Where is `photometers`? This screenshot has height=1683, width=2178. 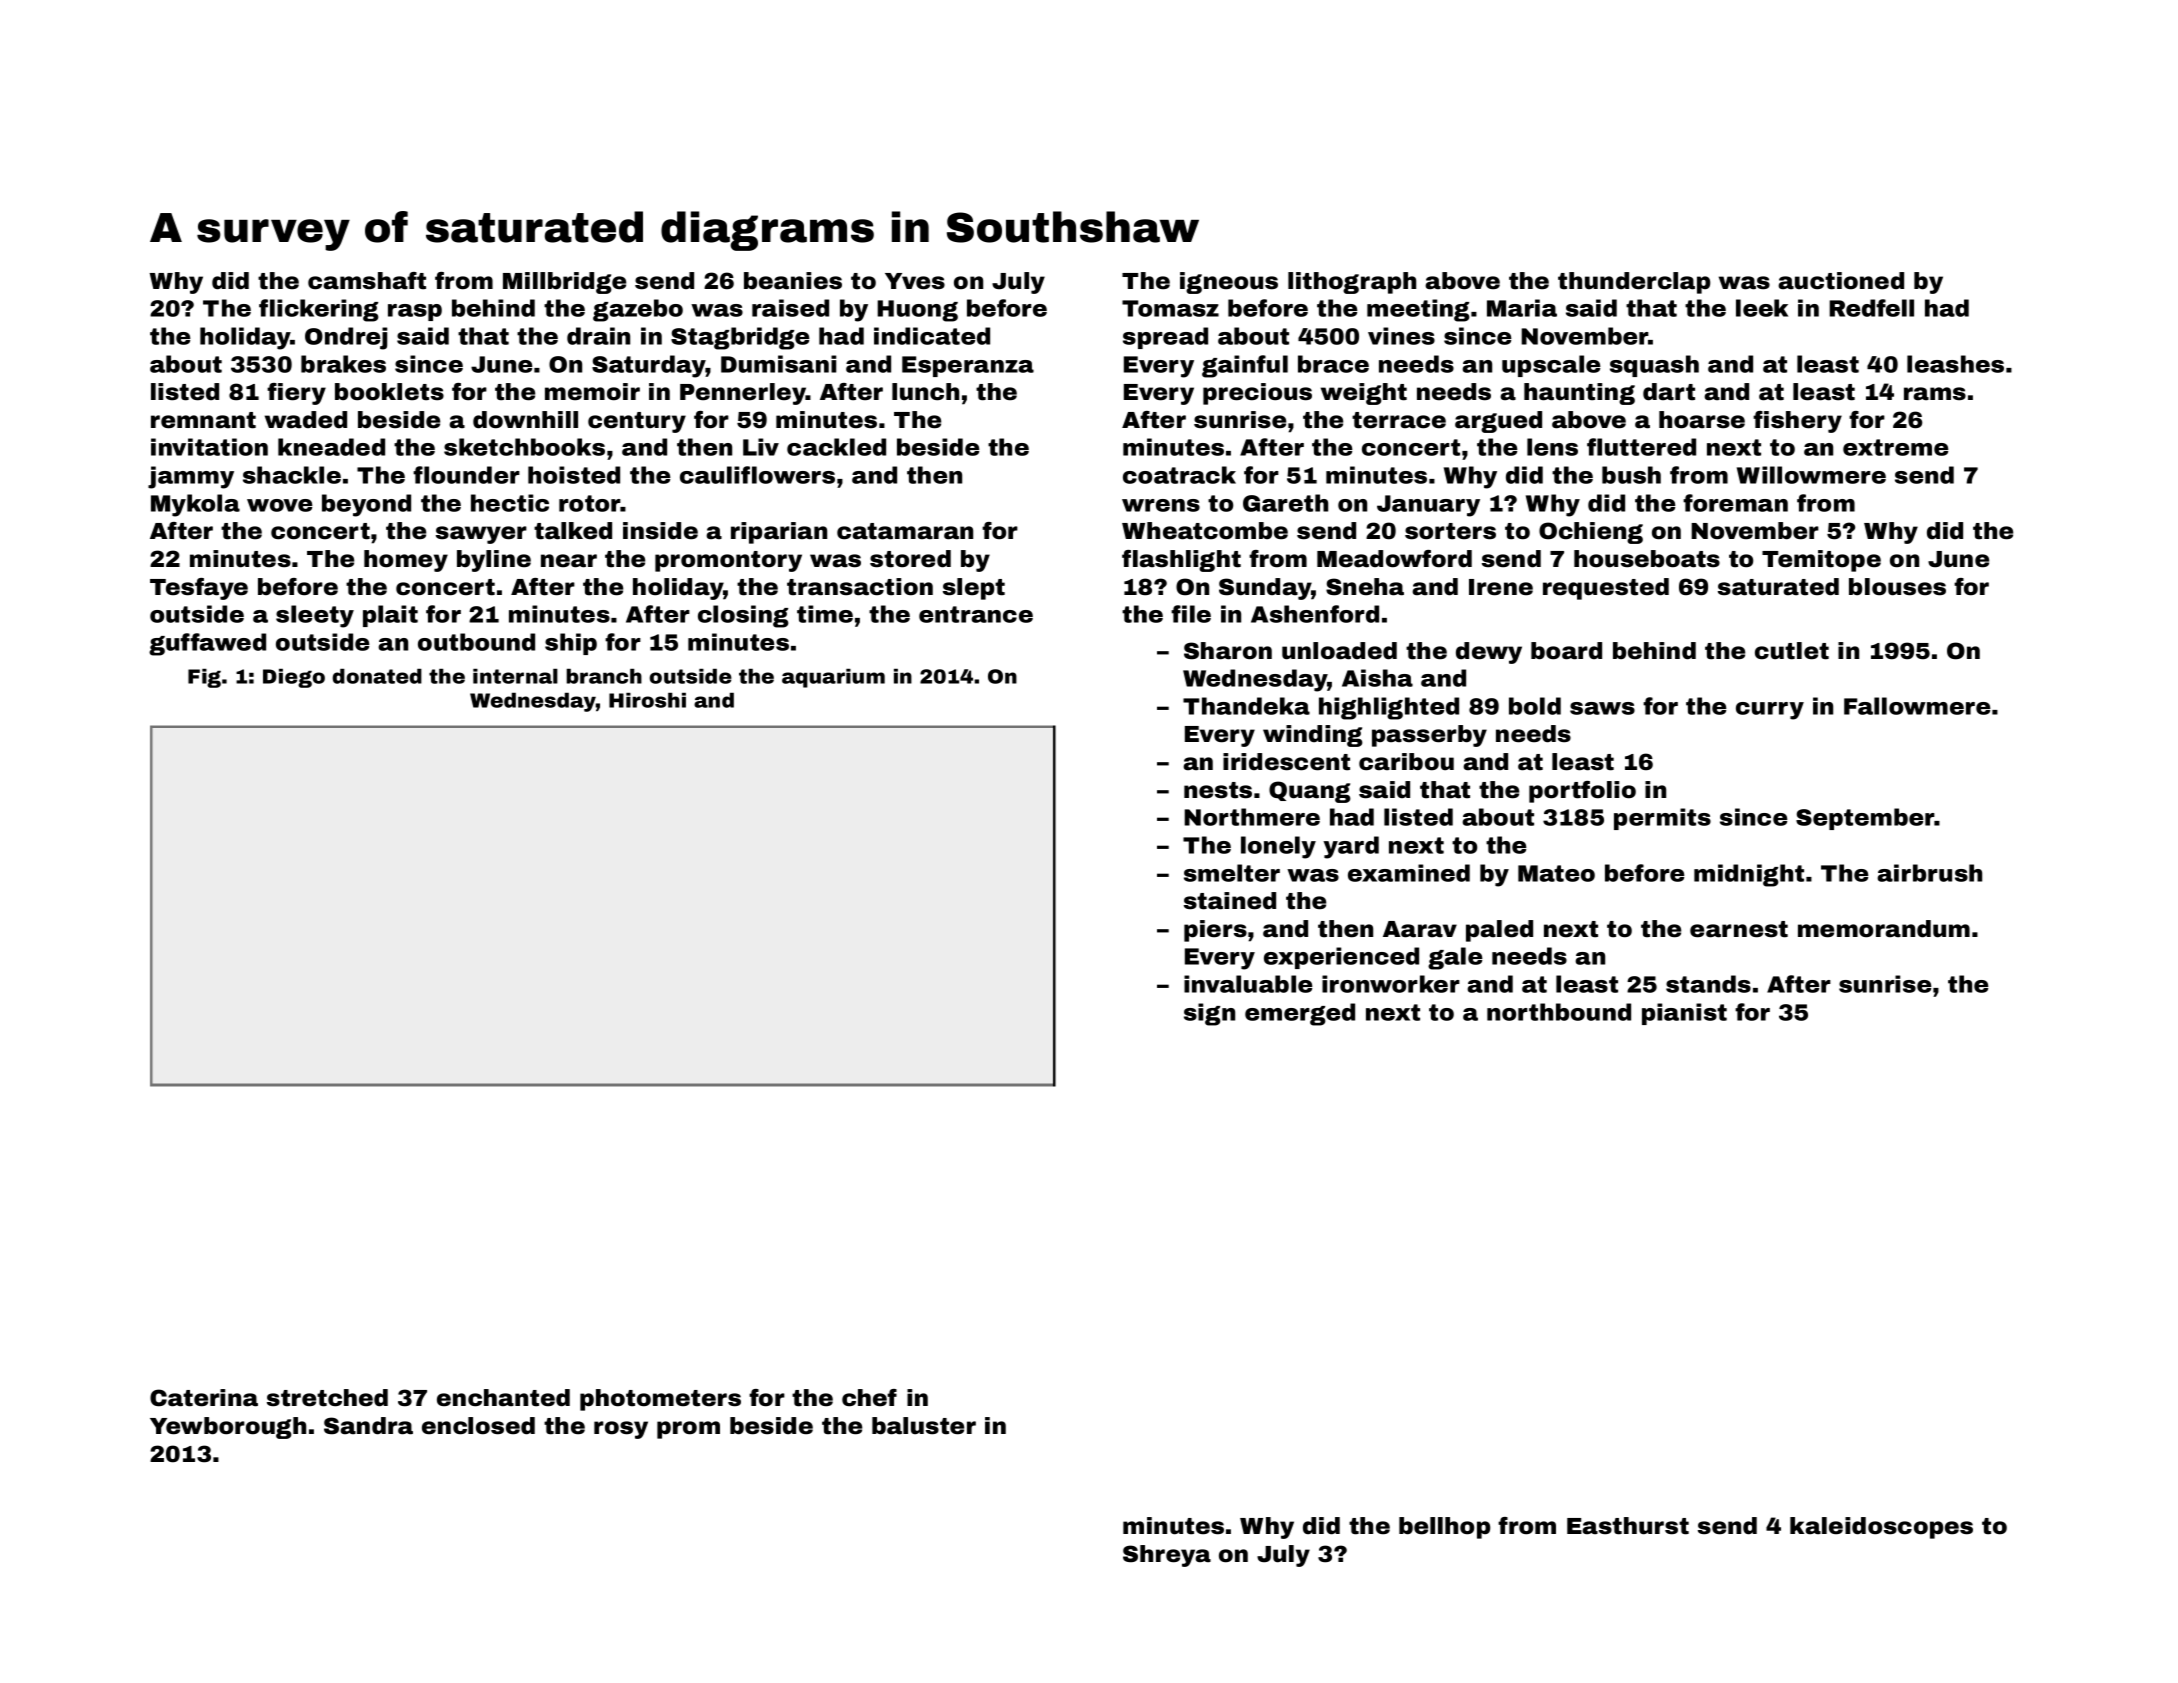 photometers is located at coordinates (660, 1400).
